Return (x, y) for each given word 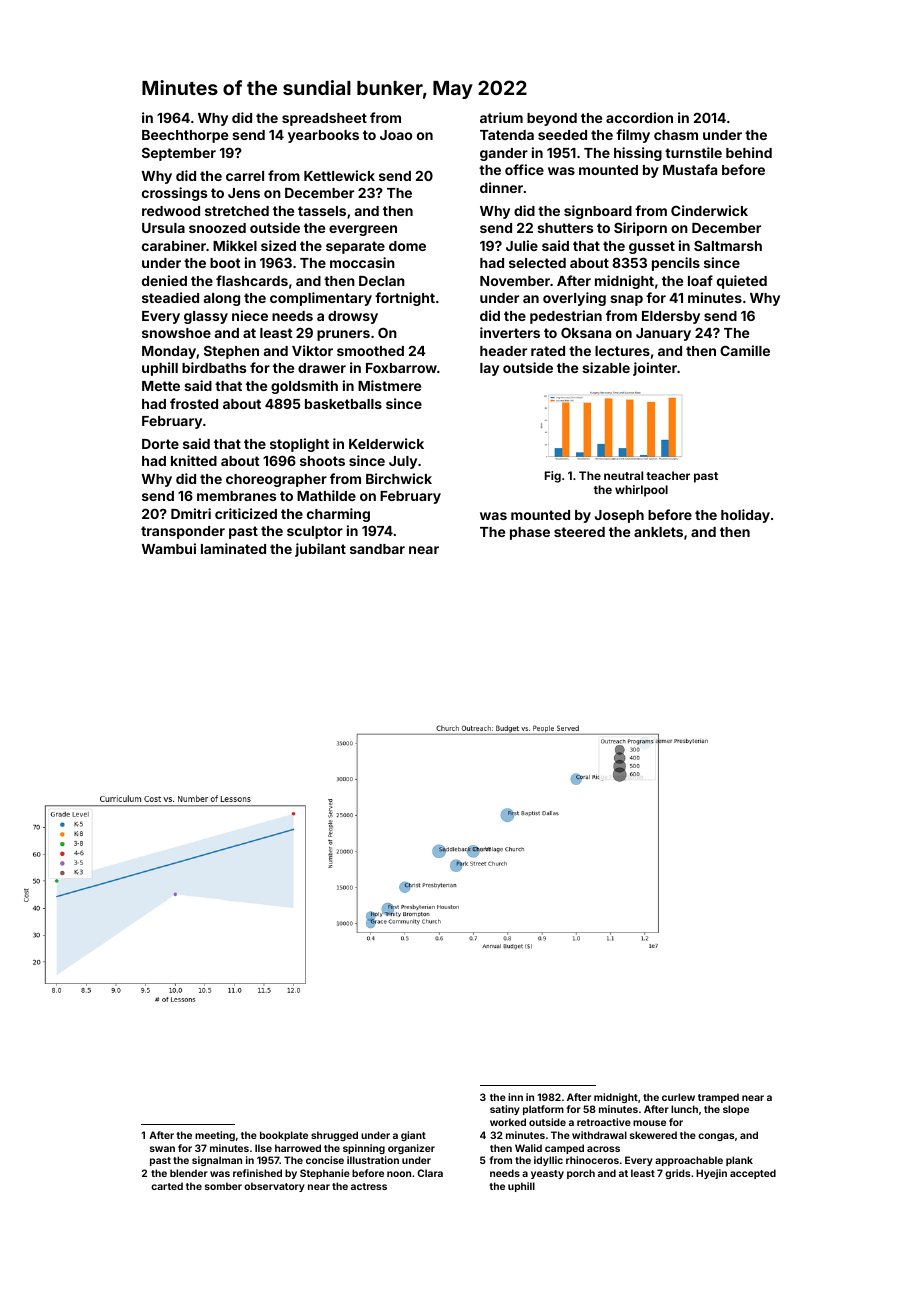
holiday (745, 516)
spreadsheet (324, 119)
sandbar (377, 549)
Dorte (160, 444)
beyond (552, 119)
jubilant (320, 550)
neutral (623, 475)
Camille (745, 350)
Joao (396, 135)
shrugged (334, 1136)
